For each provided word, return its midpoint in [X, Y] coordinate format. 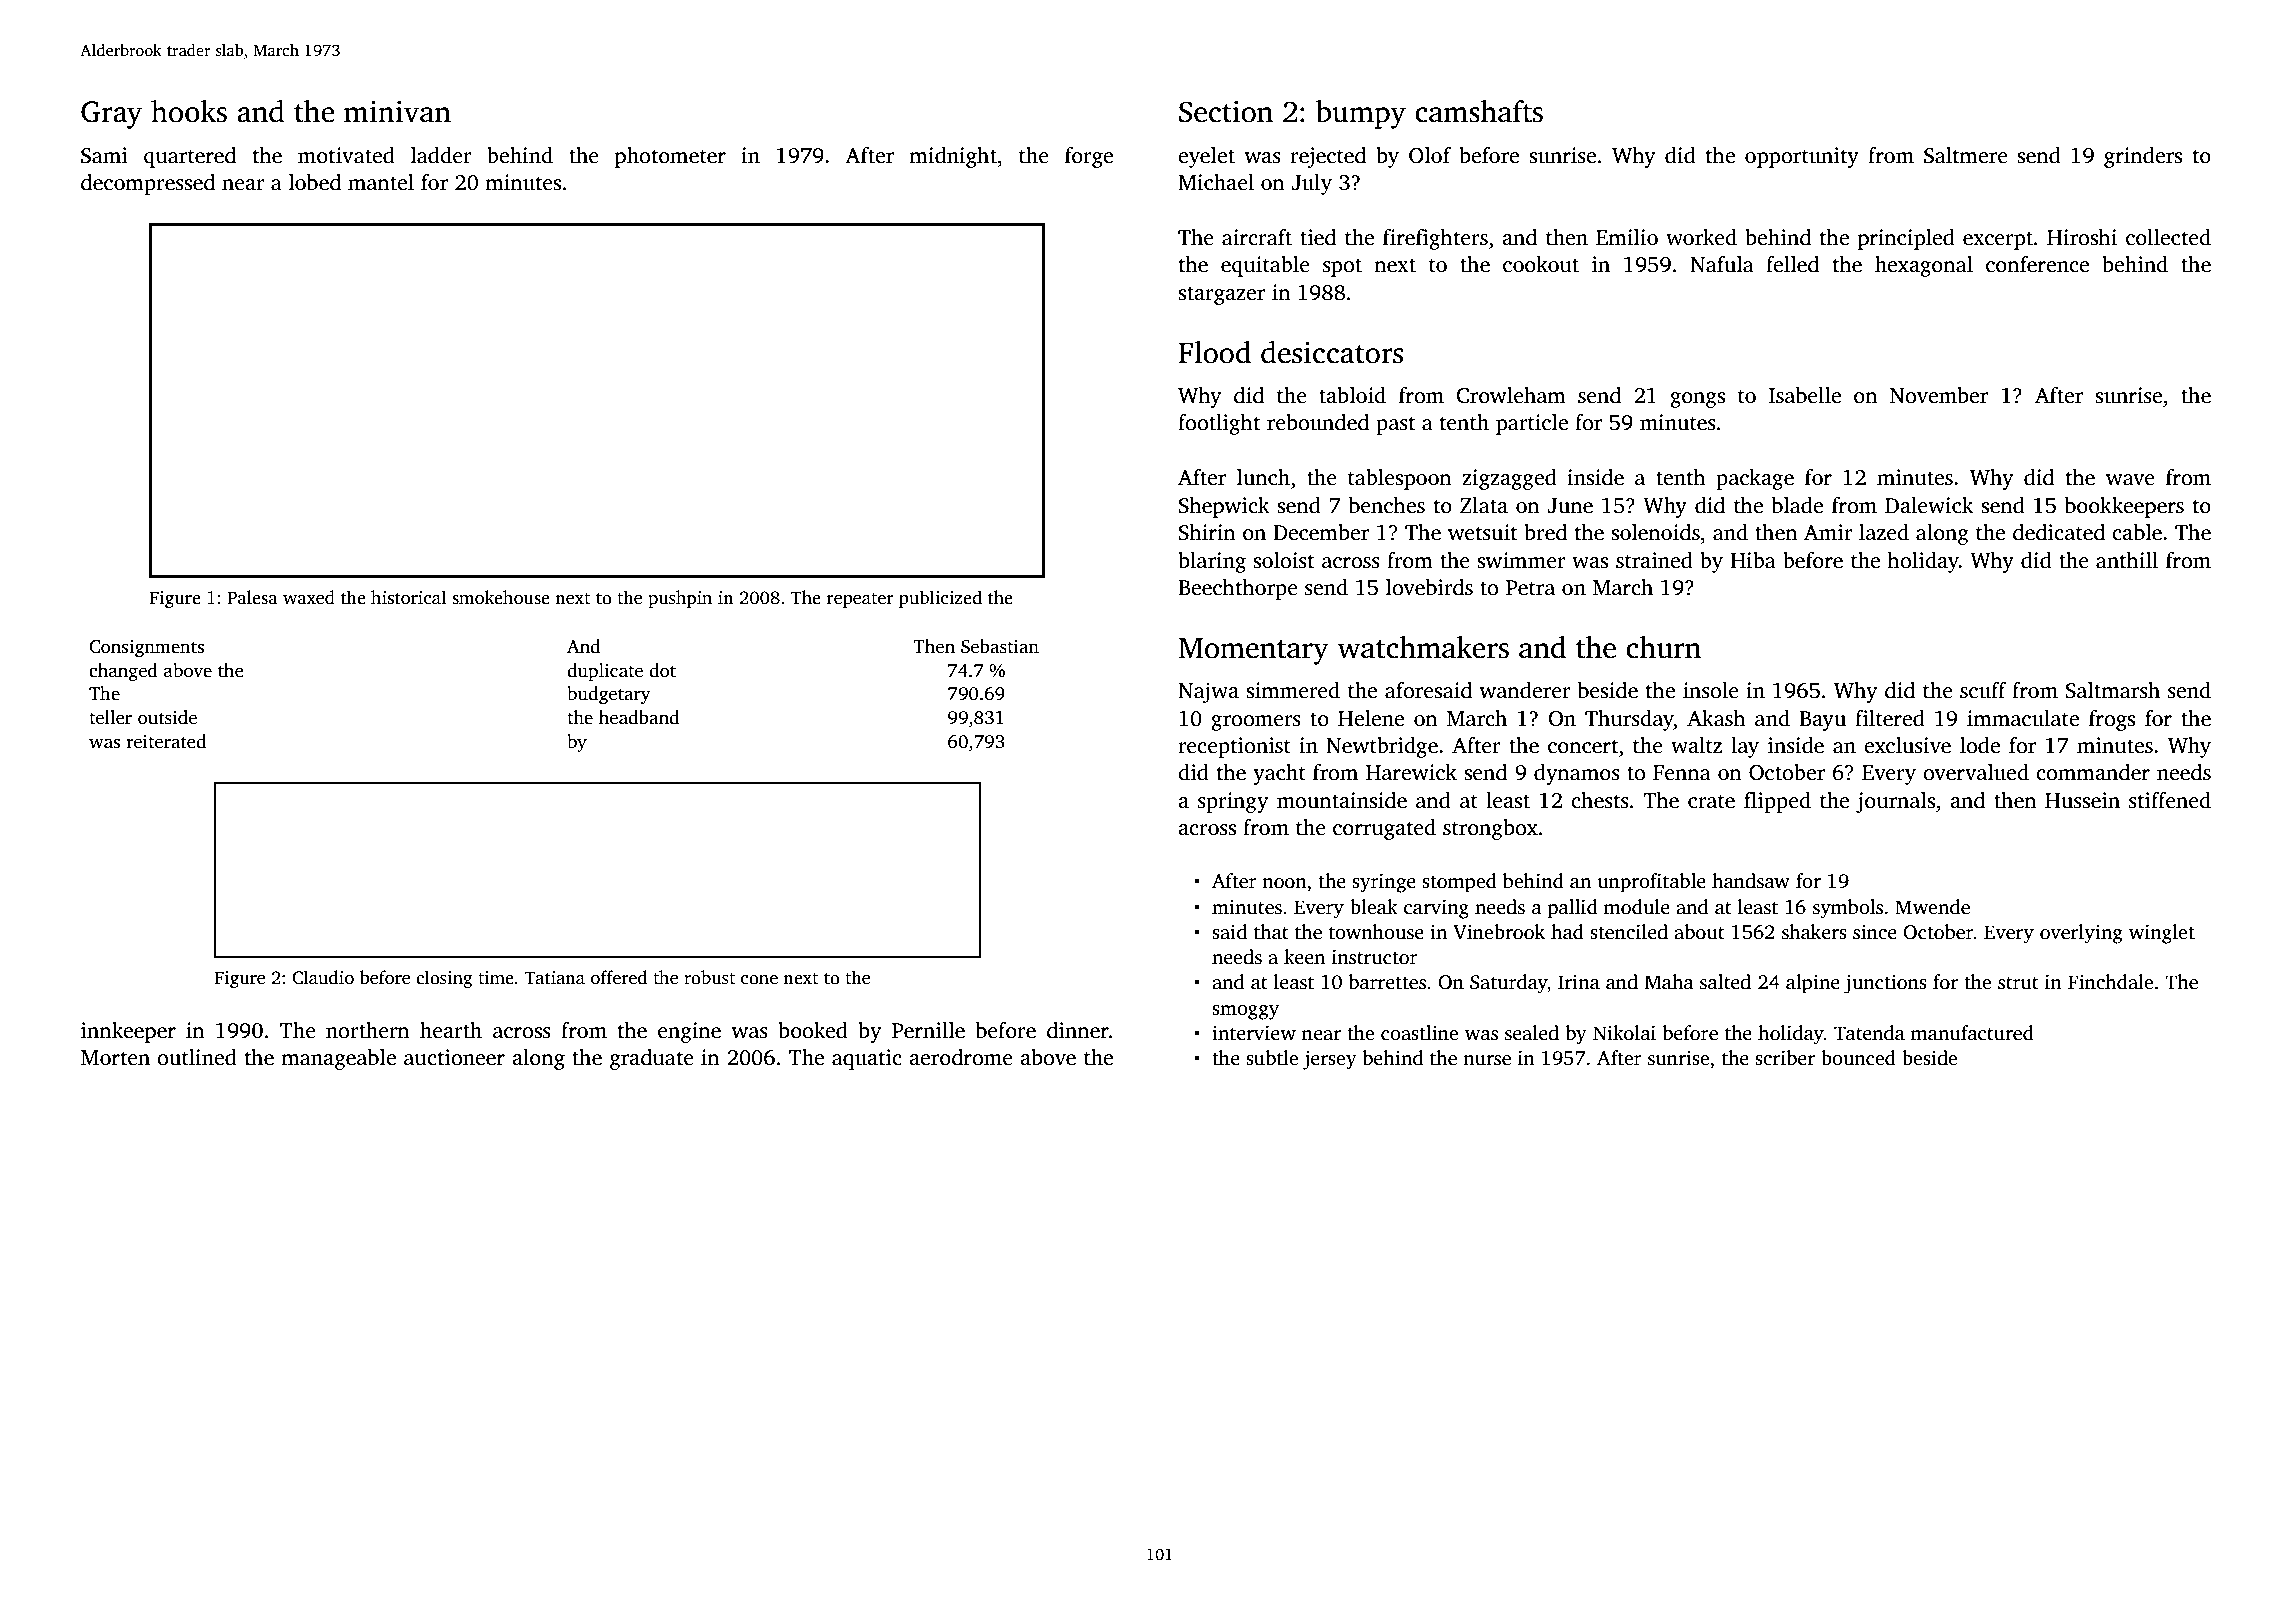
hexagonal [1924, 266]
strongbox [1490, 829]
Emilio [1627, 237]
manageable [338, 1059]
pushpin [680, 599]
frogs [2112, 720]
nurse [1487, 1060]
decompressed [148, 184]
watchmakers [1423, 647]
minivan [397, 112]
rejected [1328, 157]
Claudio [323, 977]
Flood [1214, 352]
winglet [2162, 934]
